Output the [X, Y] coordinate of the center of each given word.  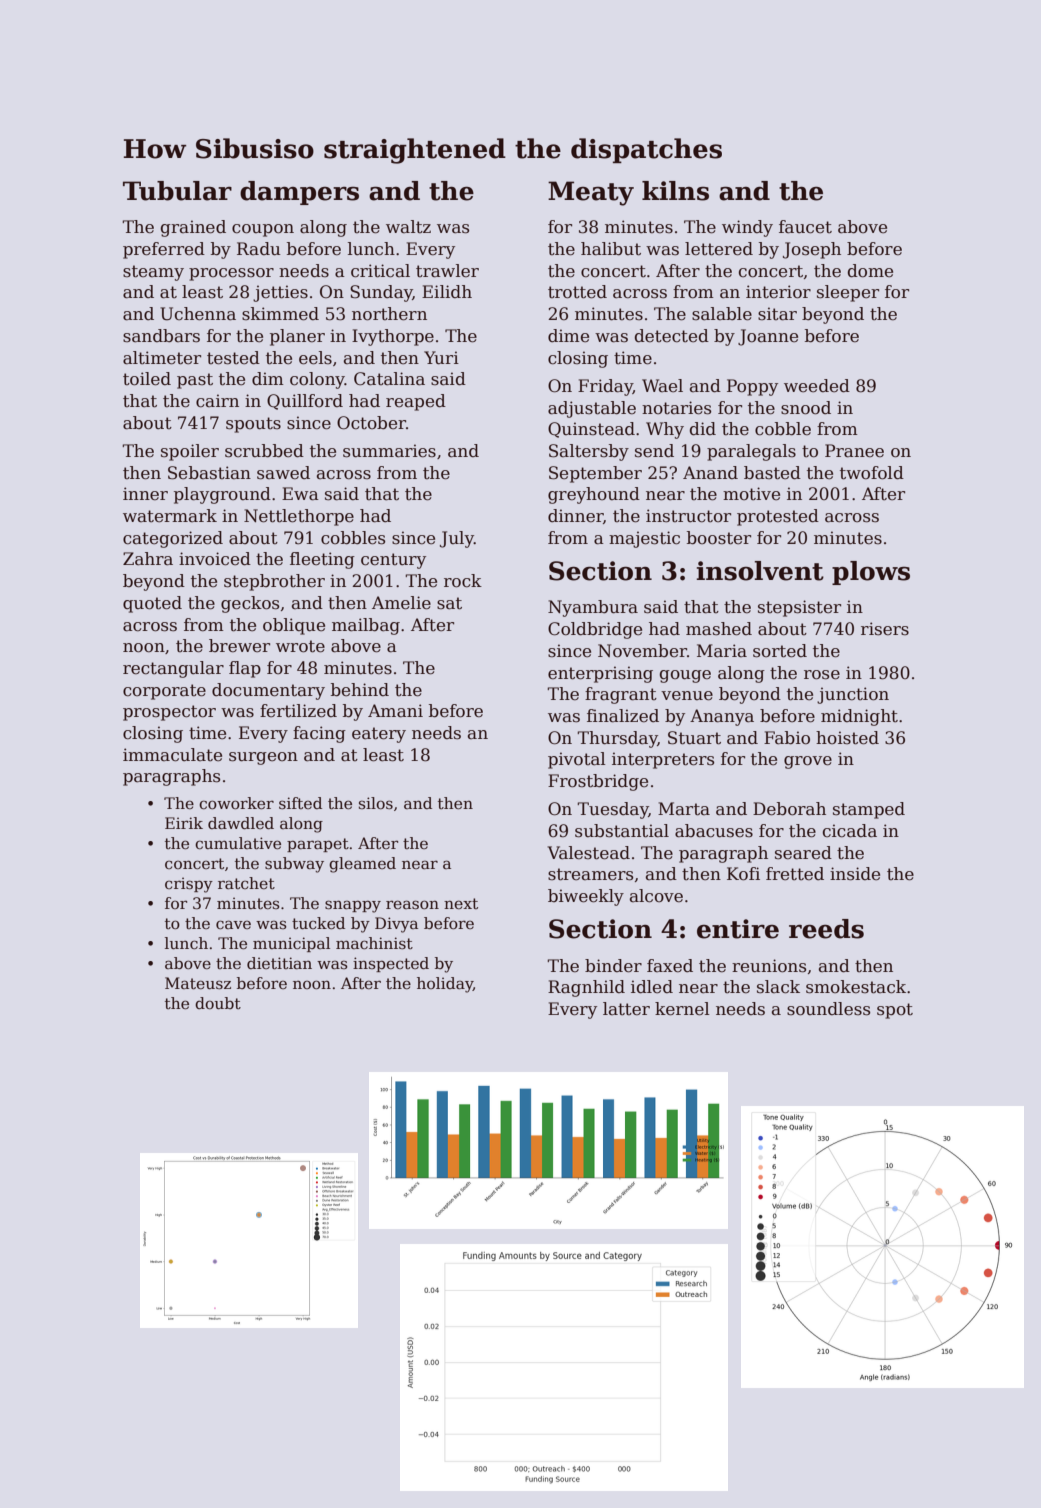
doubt [218, 1003]
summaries [389, 451]
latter [626, 1009]
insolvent [760, 571]
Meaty [591, 193]
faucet [805, 227]
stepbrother [274, 582]
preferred [164, 250]
